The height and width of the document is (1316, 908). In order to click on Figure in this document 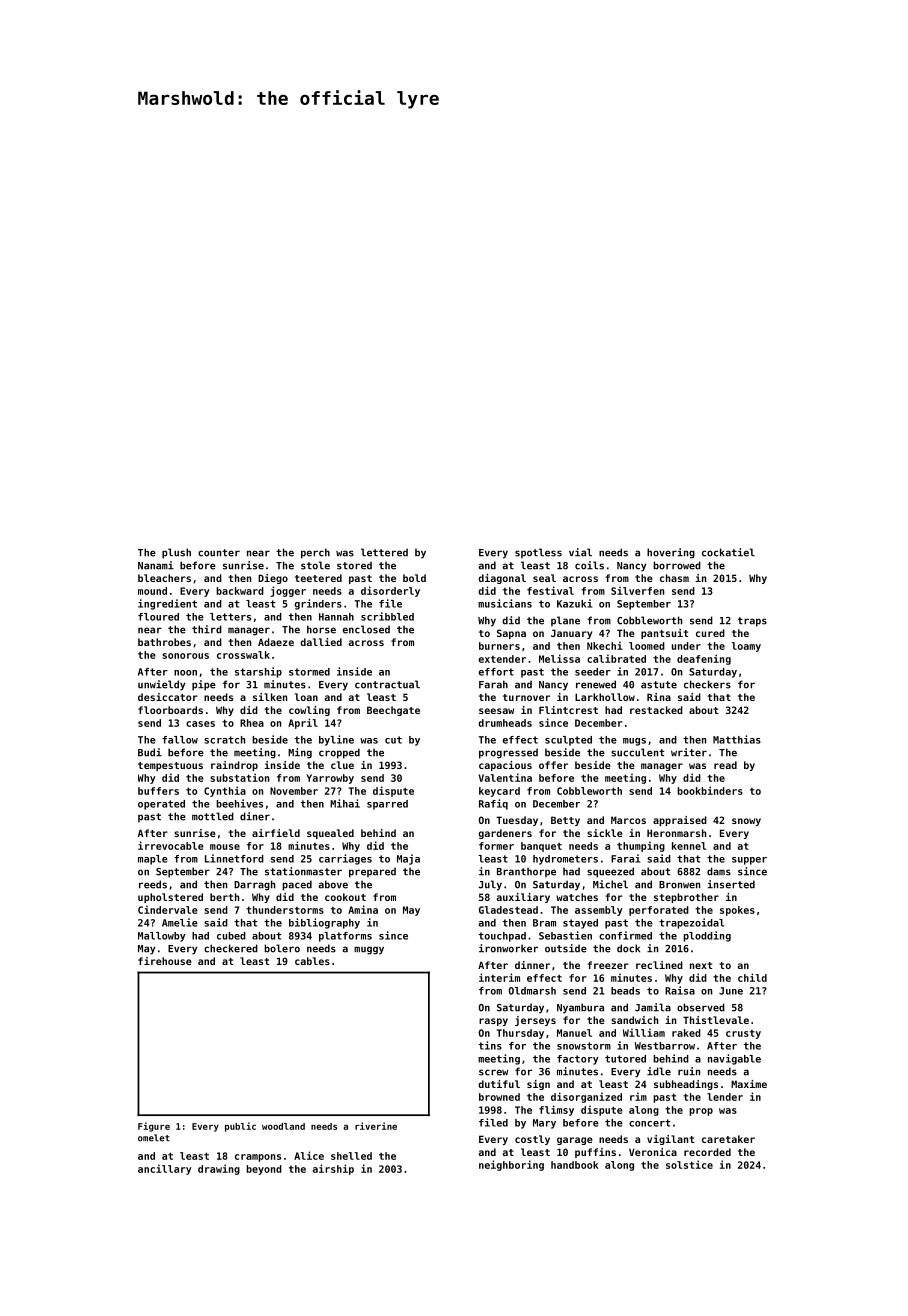, I will do `click(154, 1127)`.
